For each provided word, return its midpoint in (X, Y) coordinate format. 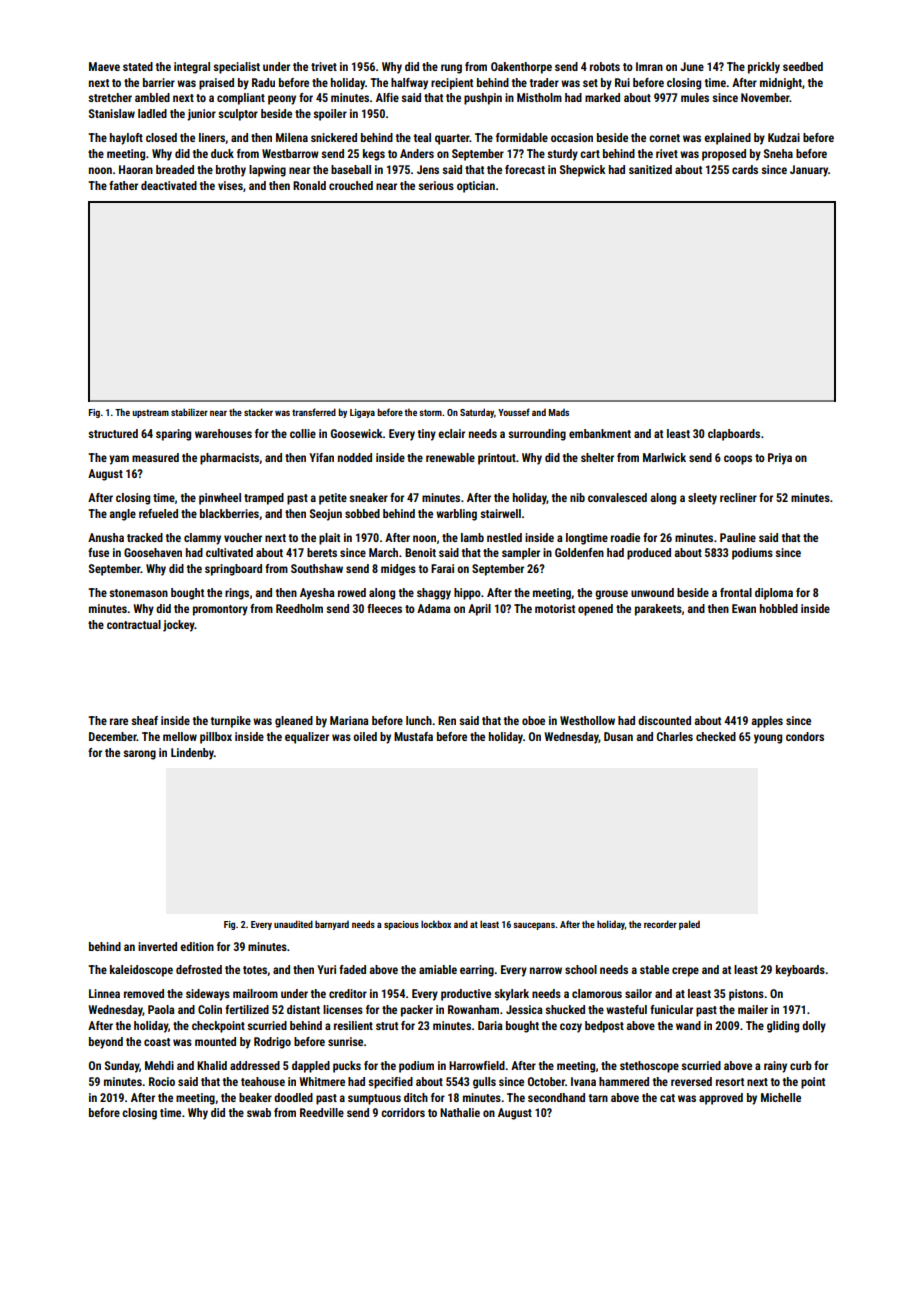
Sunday (122, 1067)
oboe (533, 720)
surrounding (537, 435)
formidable (522, 137)
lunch (419, 720)
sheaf (144, 720)
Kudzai (784, 137)
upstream (150, 413)
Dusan (618, 736)
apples (767, 722)
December (113, 736)
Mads (559, 412)
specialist (236, 68)
